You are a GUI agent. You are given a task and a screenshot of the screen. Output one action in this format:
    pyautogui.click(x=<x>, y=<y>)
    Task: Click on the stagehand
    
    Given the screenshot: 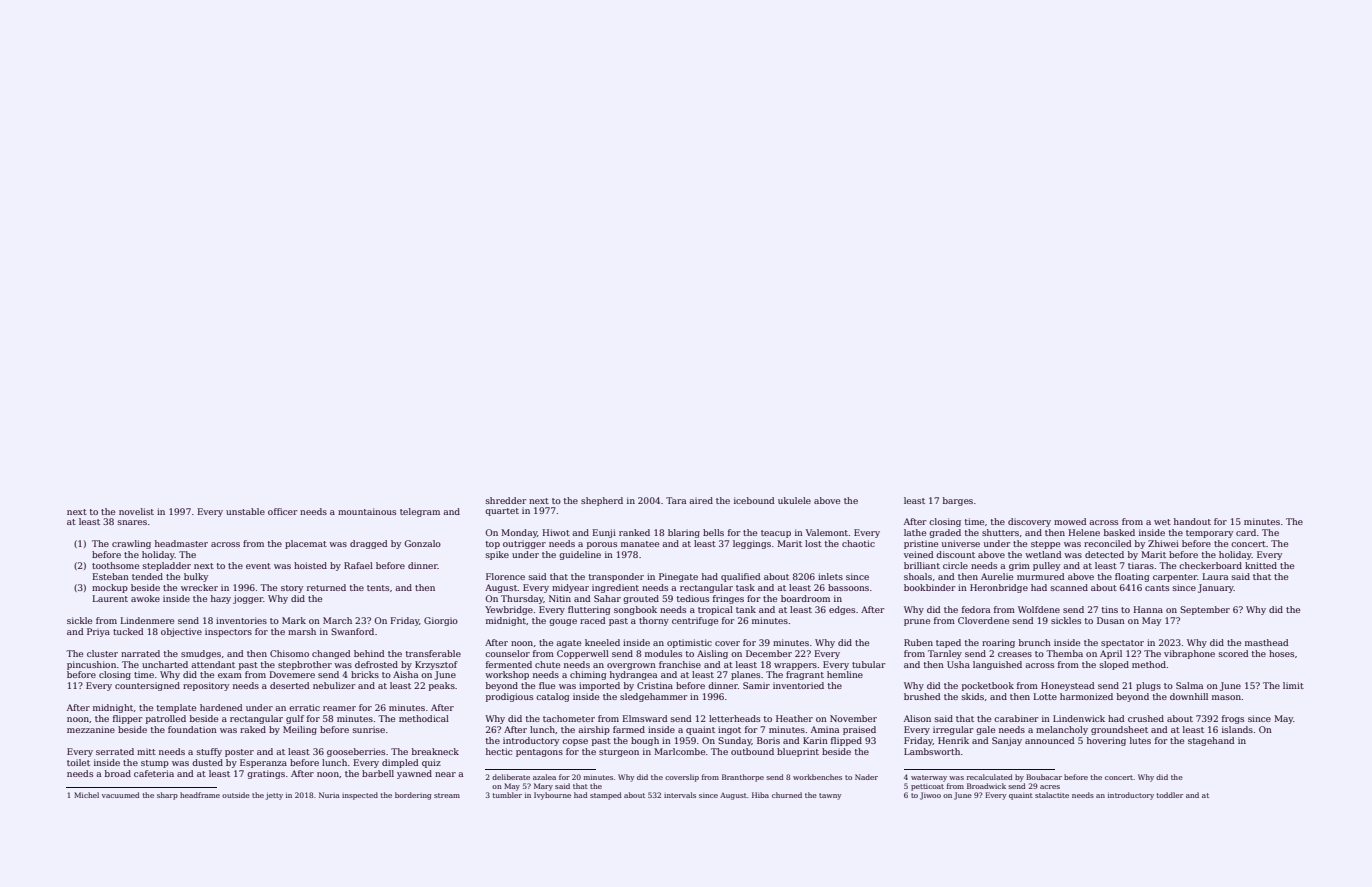 What is the action you would take?
    pyautogui.click(x=1211, y=741)
